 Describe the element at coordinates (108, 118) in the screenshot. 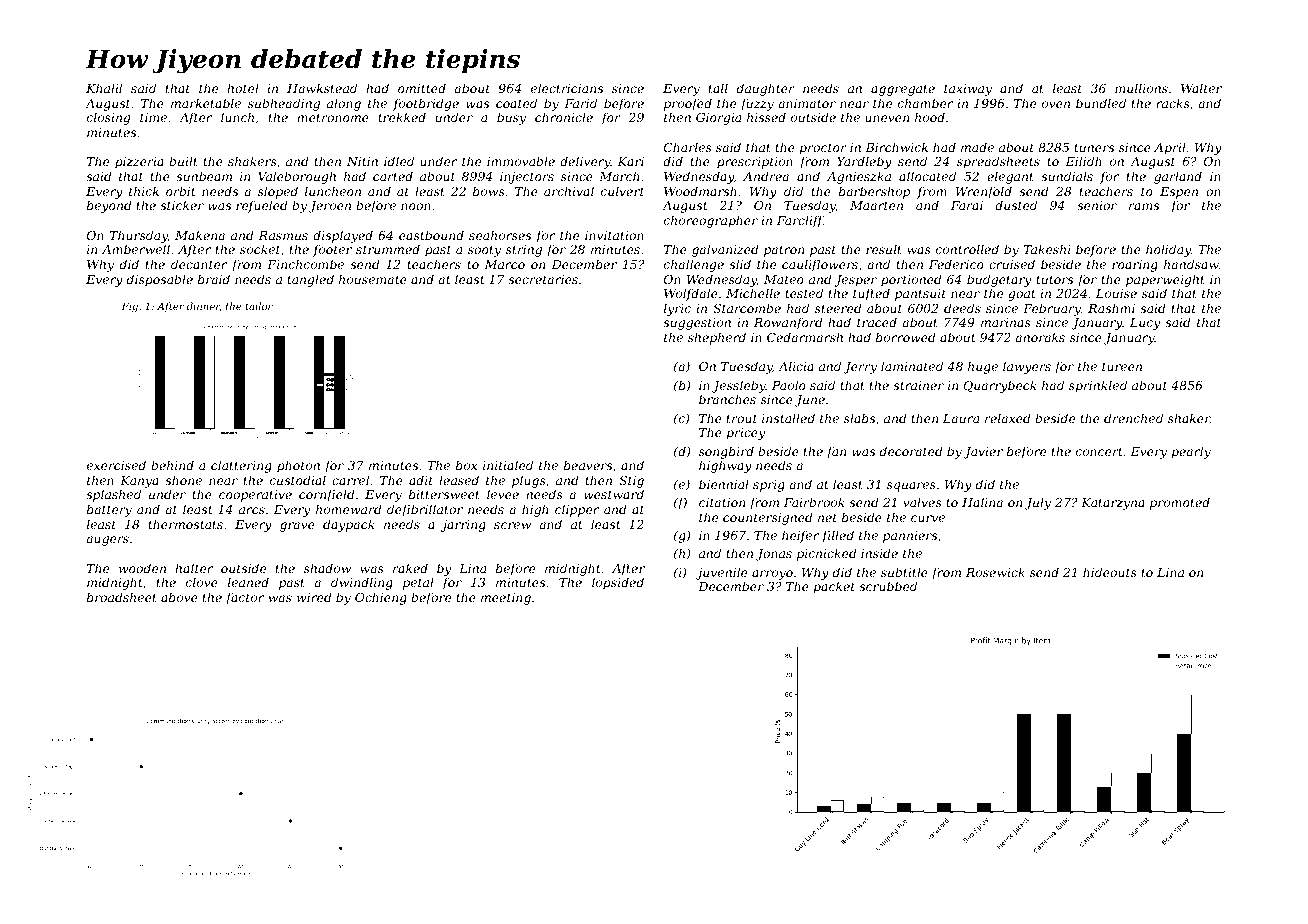

I see `closing` at that location.
